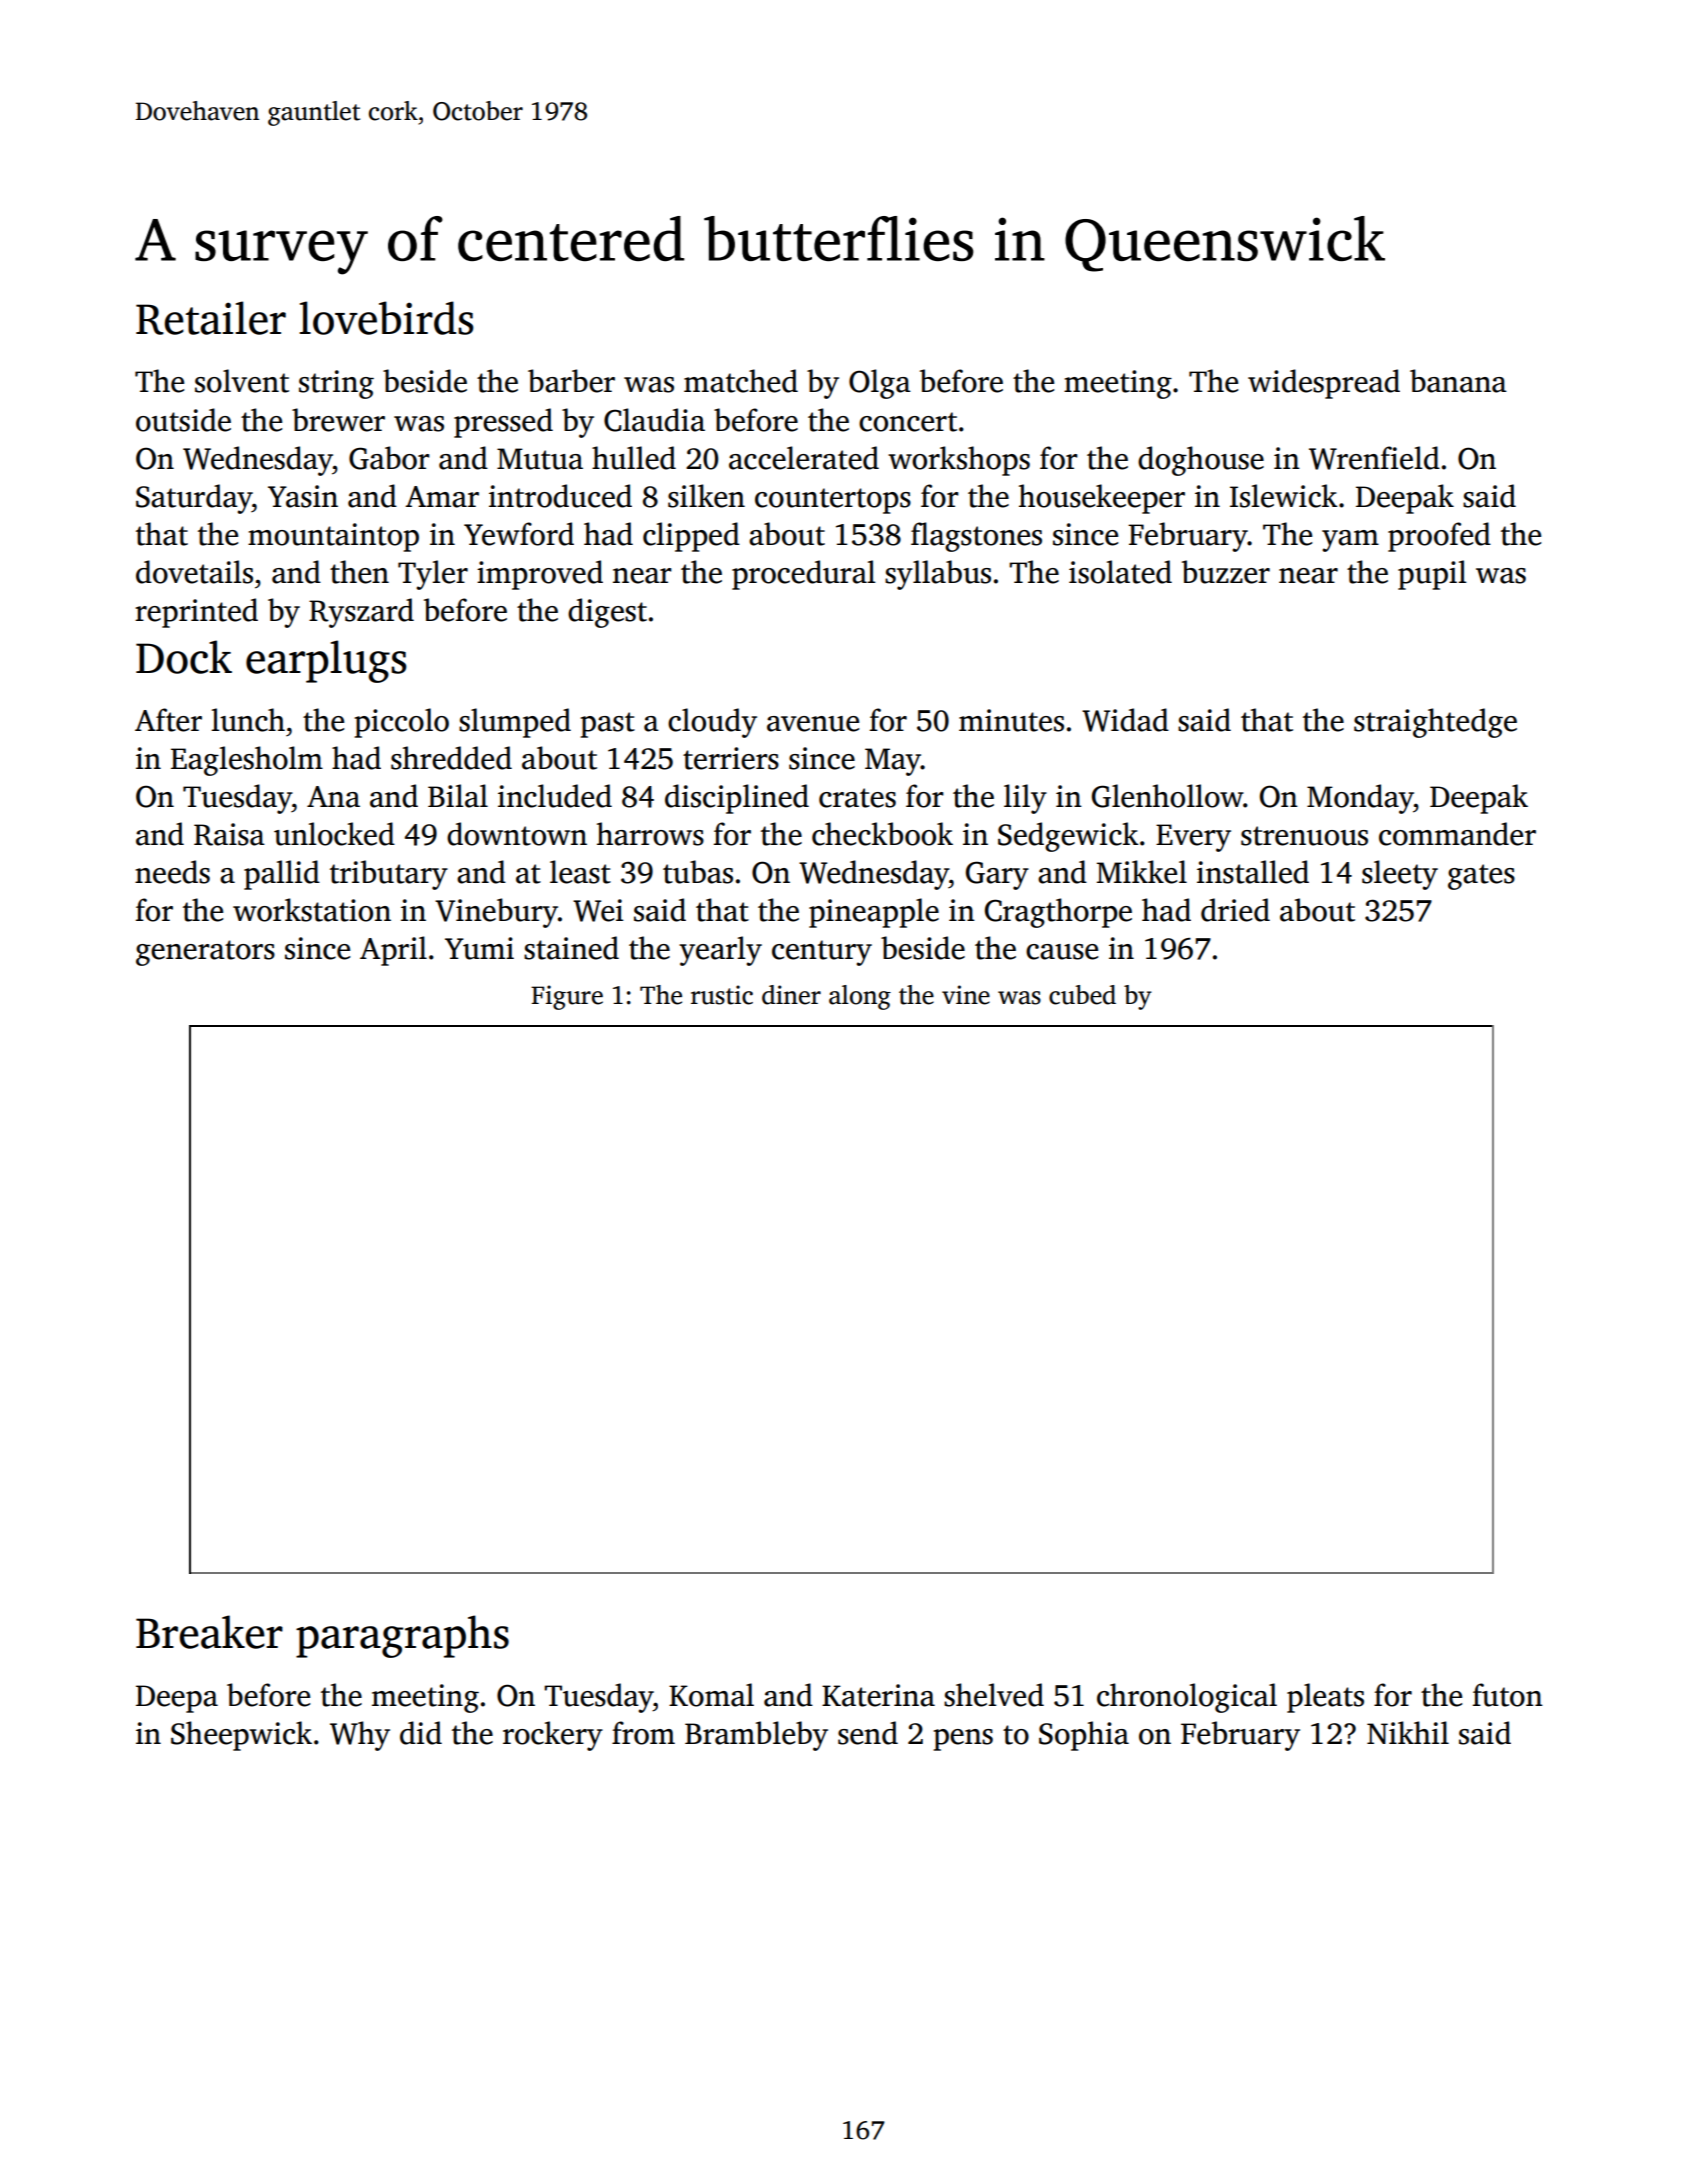 Image resolution: width=1683 pixels, height=2178 pixels. I want to click on Sheepwick, so click(241, 1736).
